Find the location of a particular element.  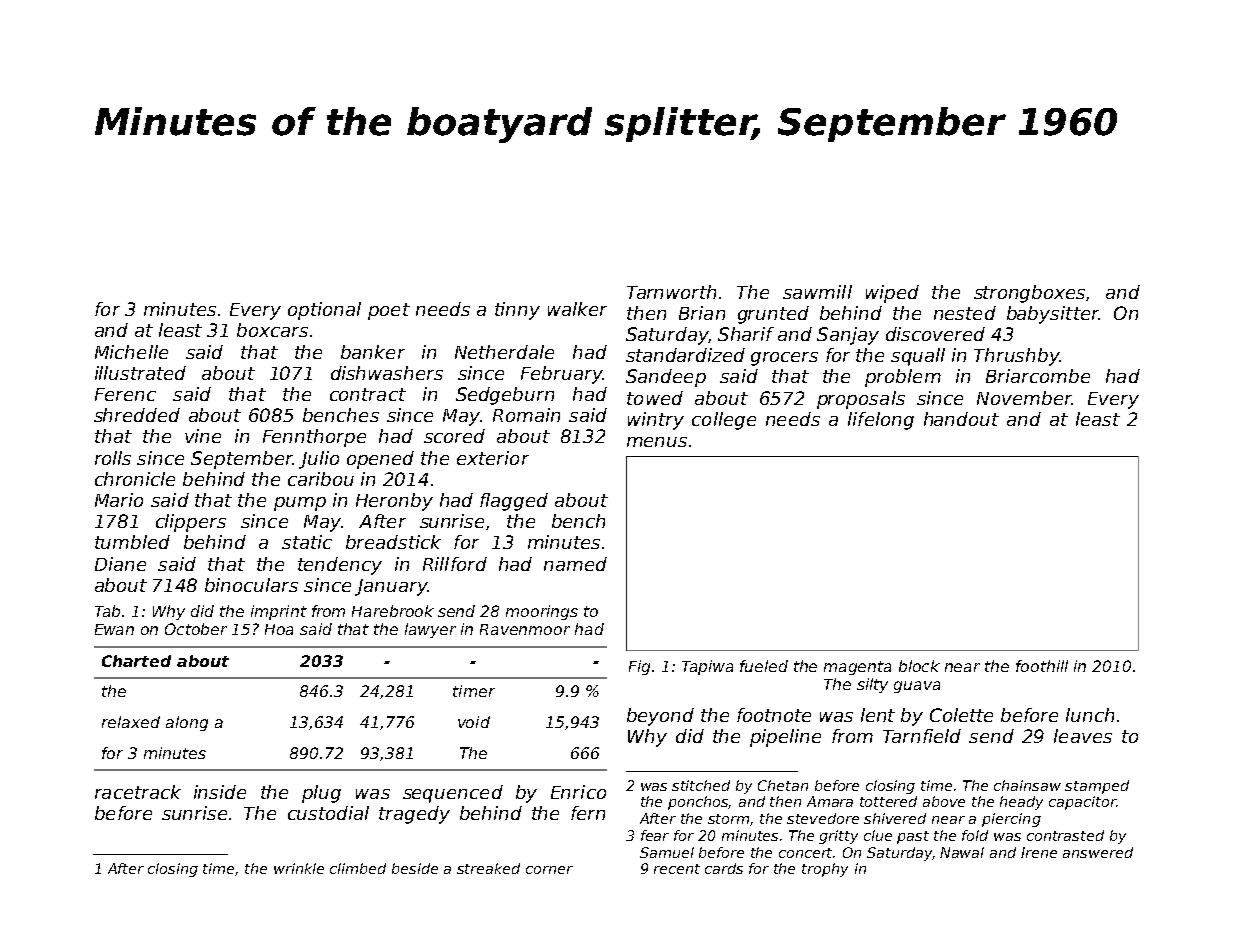

lent is located at coordinates (878, 715).
